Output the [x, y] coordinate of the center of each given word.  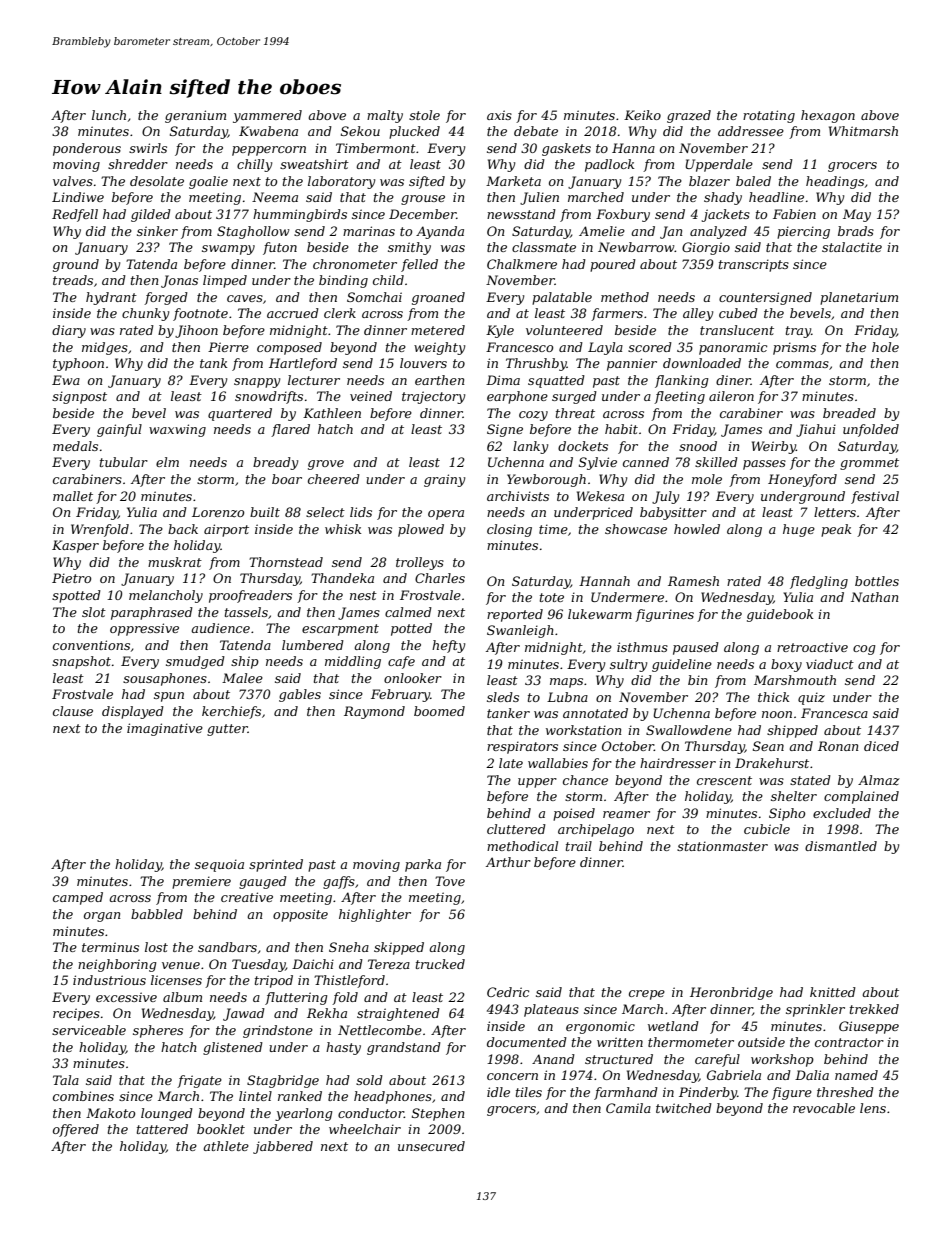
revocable [824, 1108]
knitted [833, 992]
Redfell [75, 215]
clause [73, 711]
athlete [226, 1146]
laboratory [341, 182]
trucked [440, 964]
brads [856, 231]
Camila [628, 1108]
